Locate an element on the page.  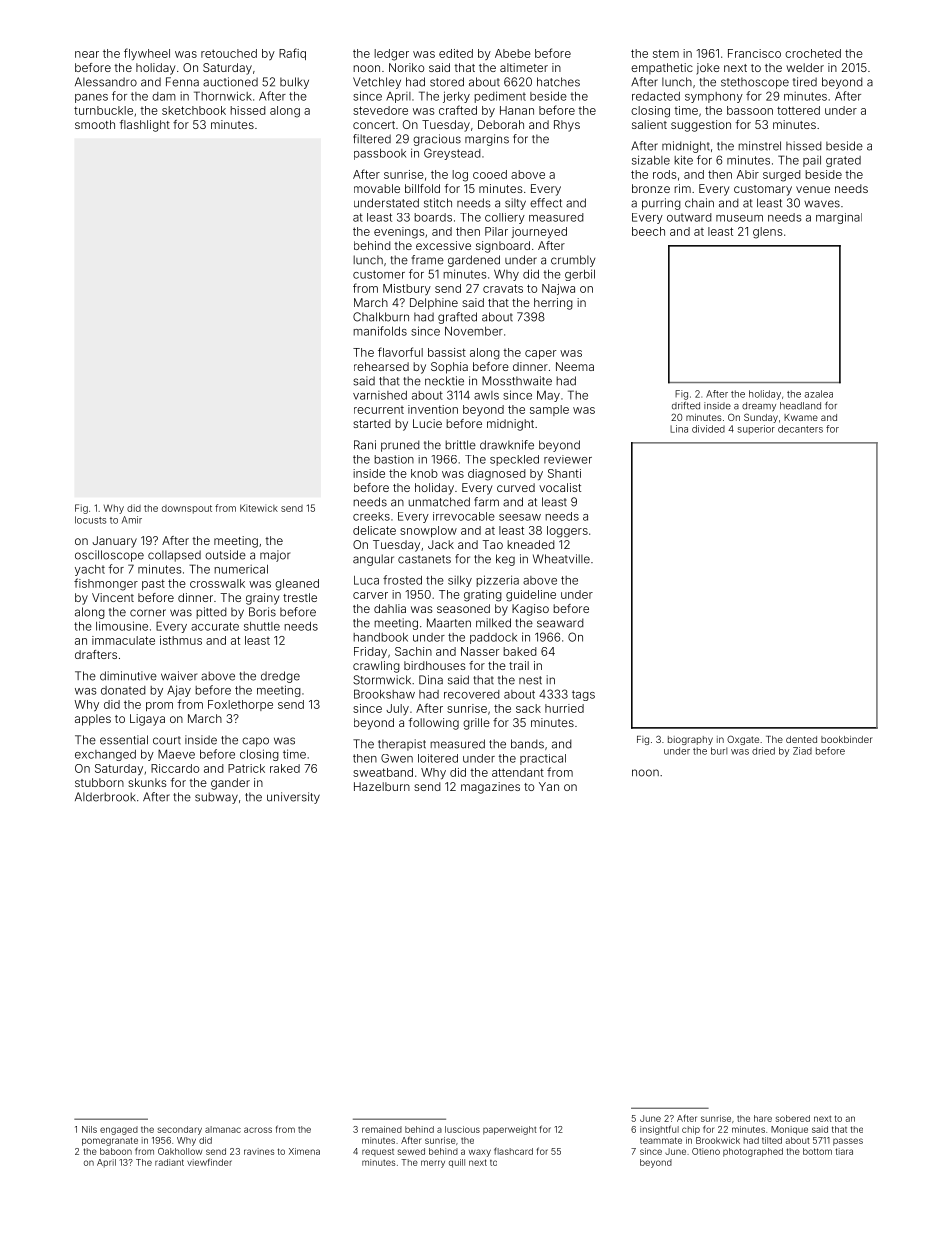
awls is located at coordinates (486, 395).
